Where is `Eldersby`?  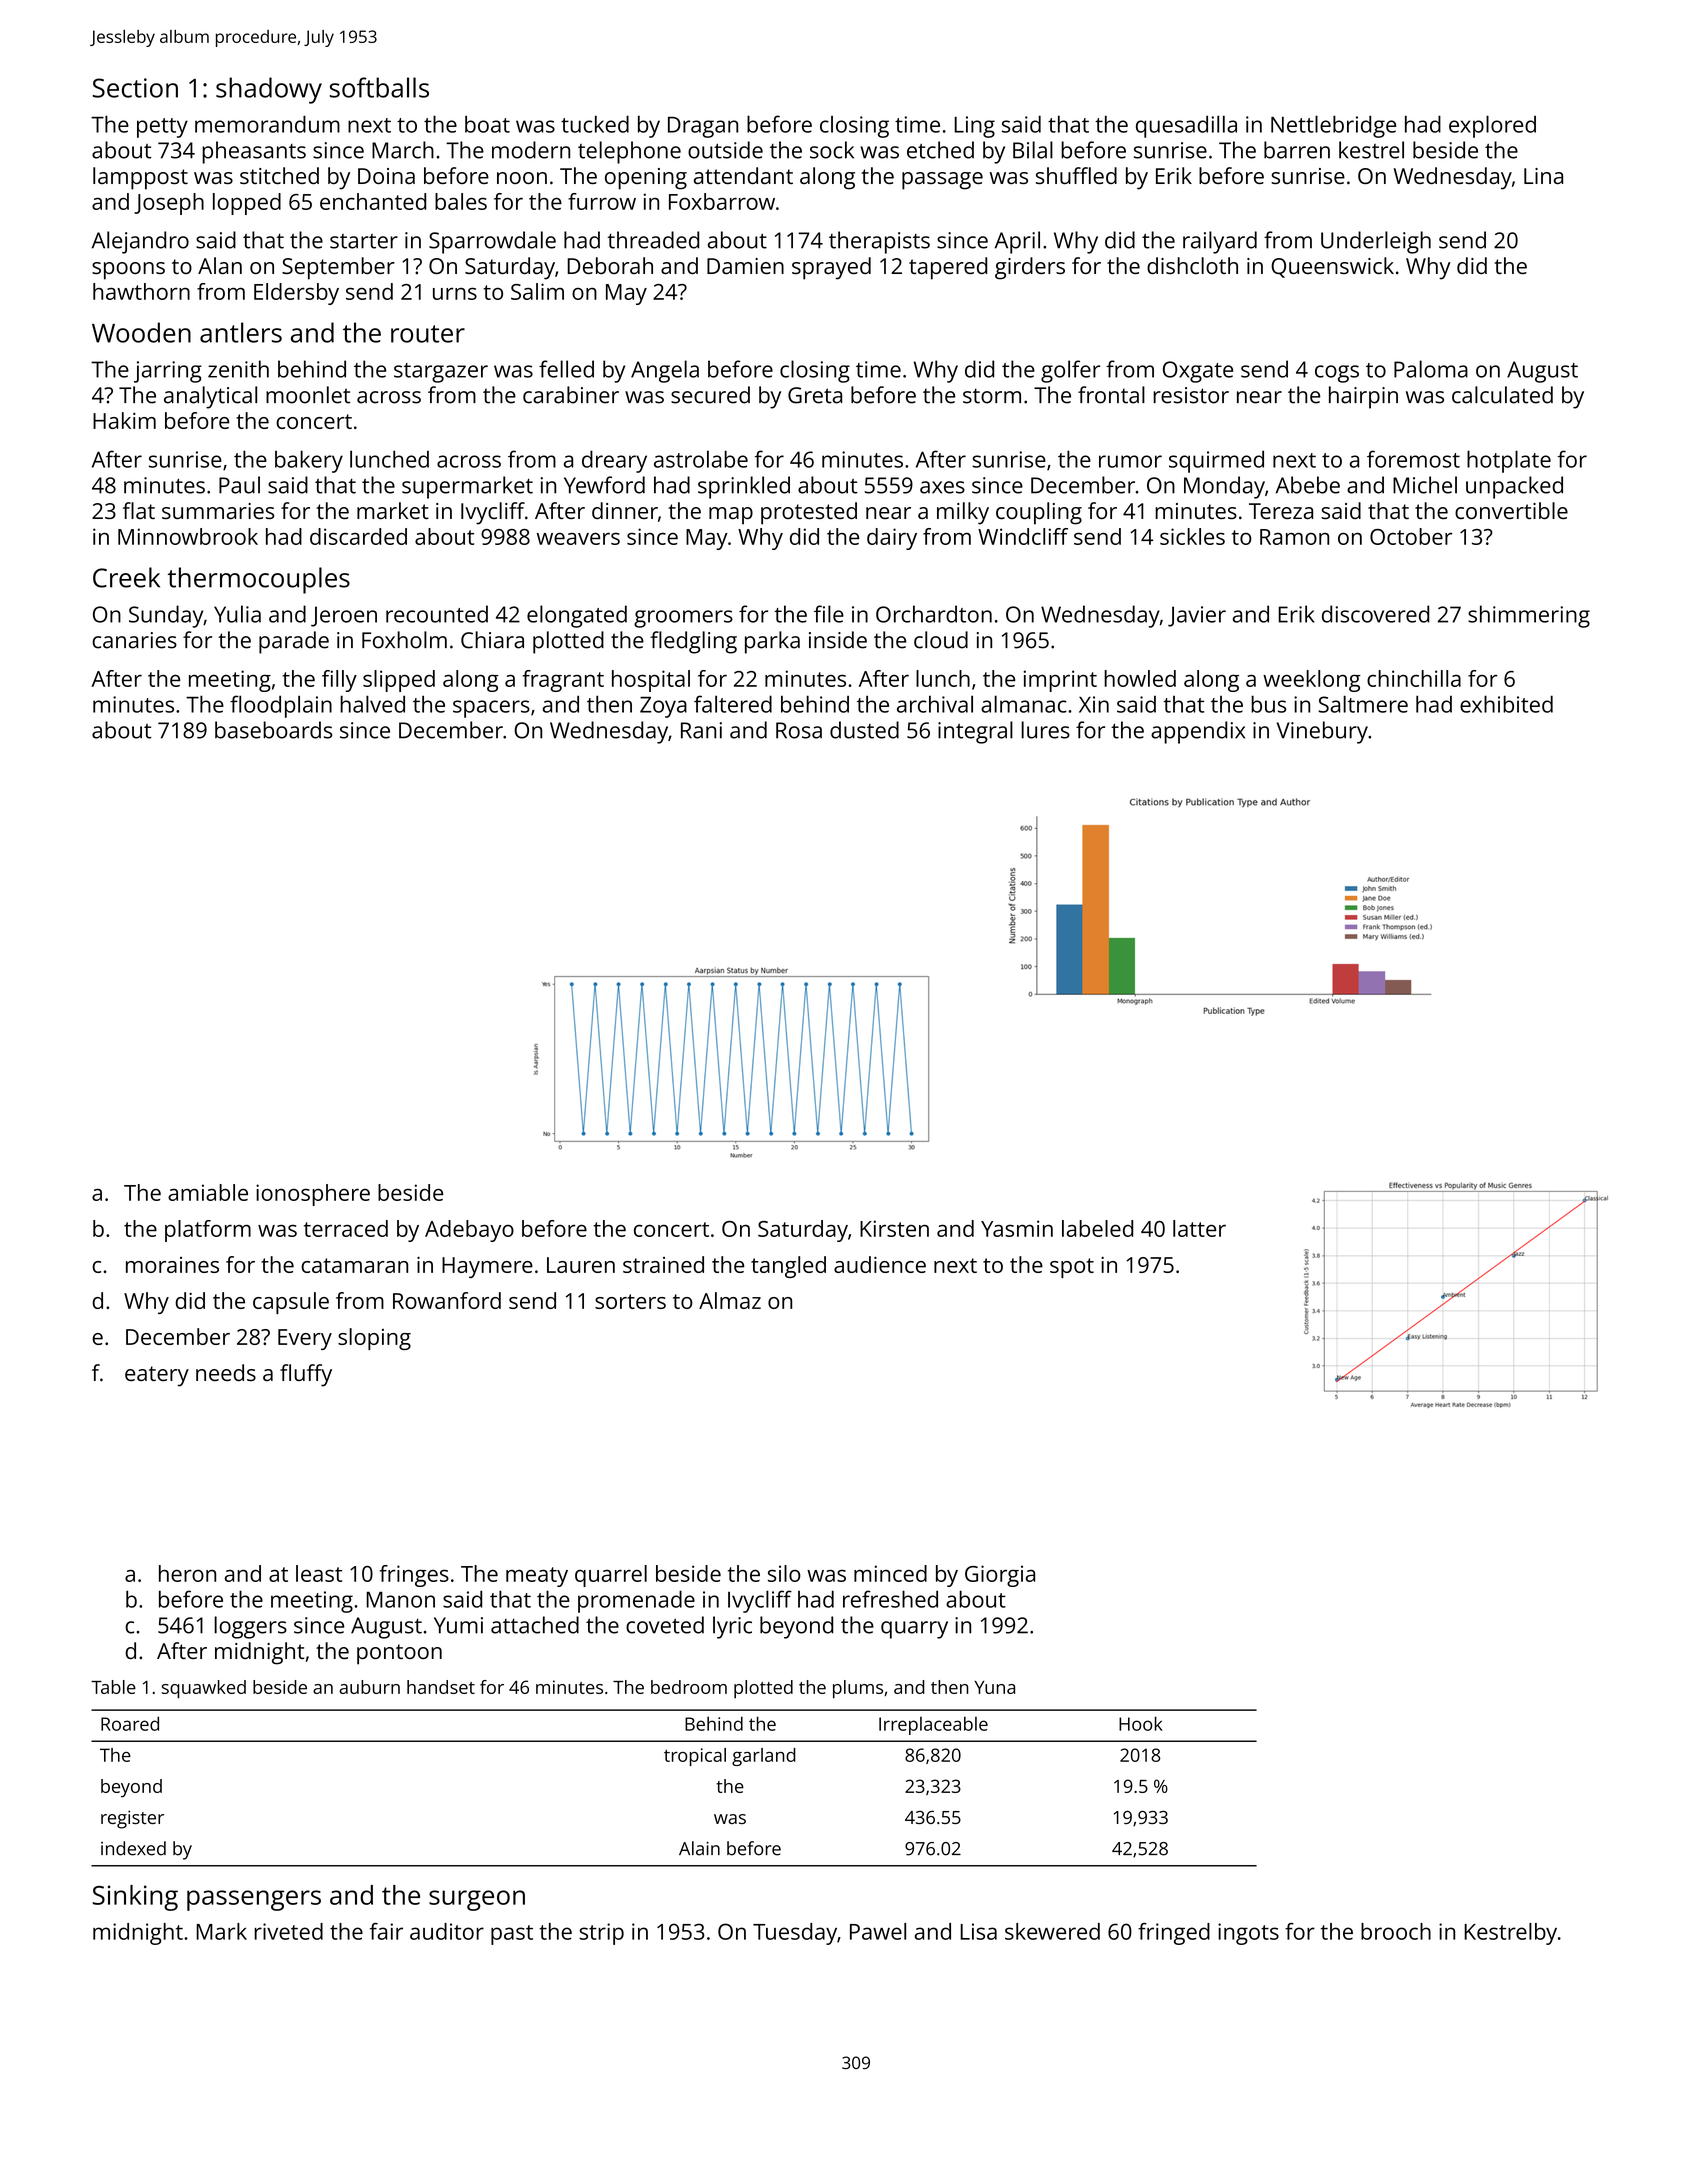 Eldersby is located at coordinates (296, 294).
